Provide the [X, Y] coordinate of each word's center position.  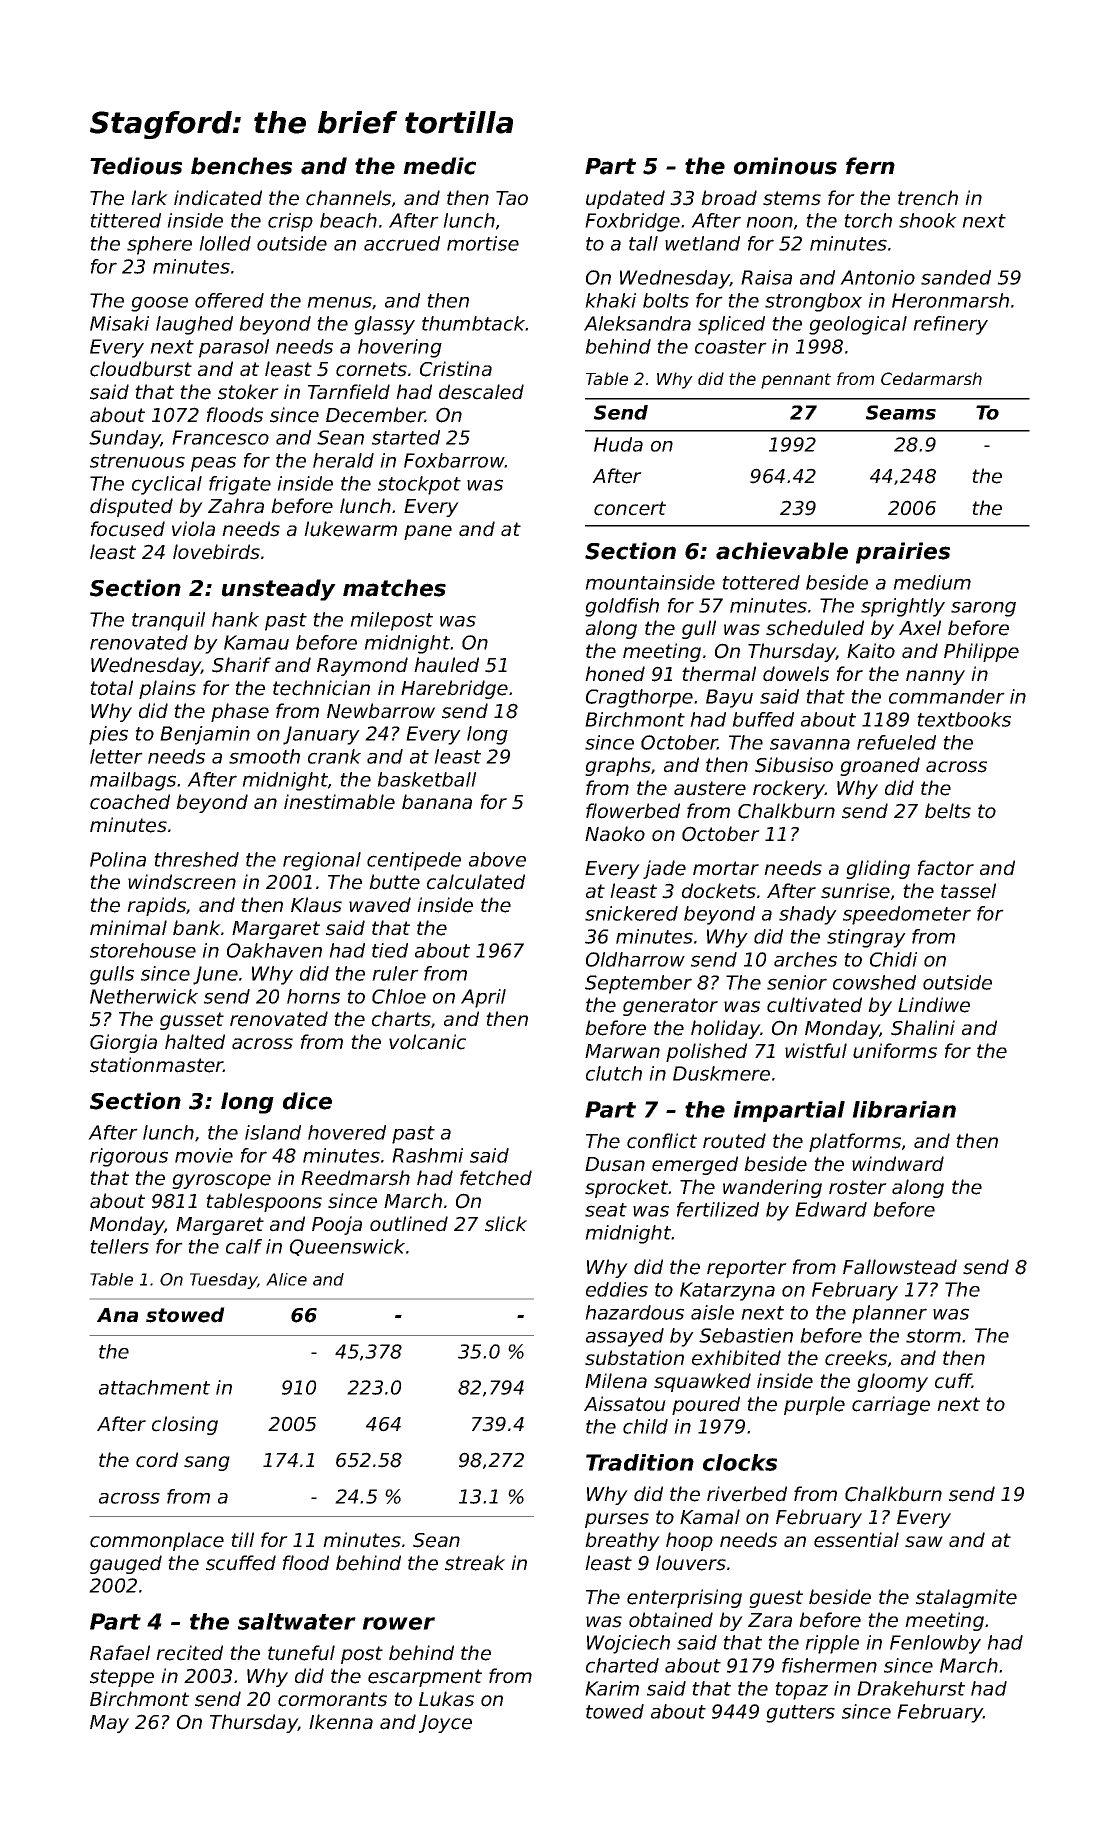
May [109, 1724]
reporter [747, 1269]
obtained [671, 1620]
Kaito [871, 651]
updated [625, 199]
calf [244, 1246]
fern [870, 166]
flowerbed [633, 811]
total [111, 688]
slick [506, 1224]
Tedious [136, 166]
